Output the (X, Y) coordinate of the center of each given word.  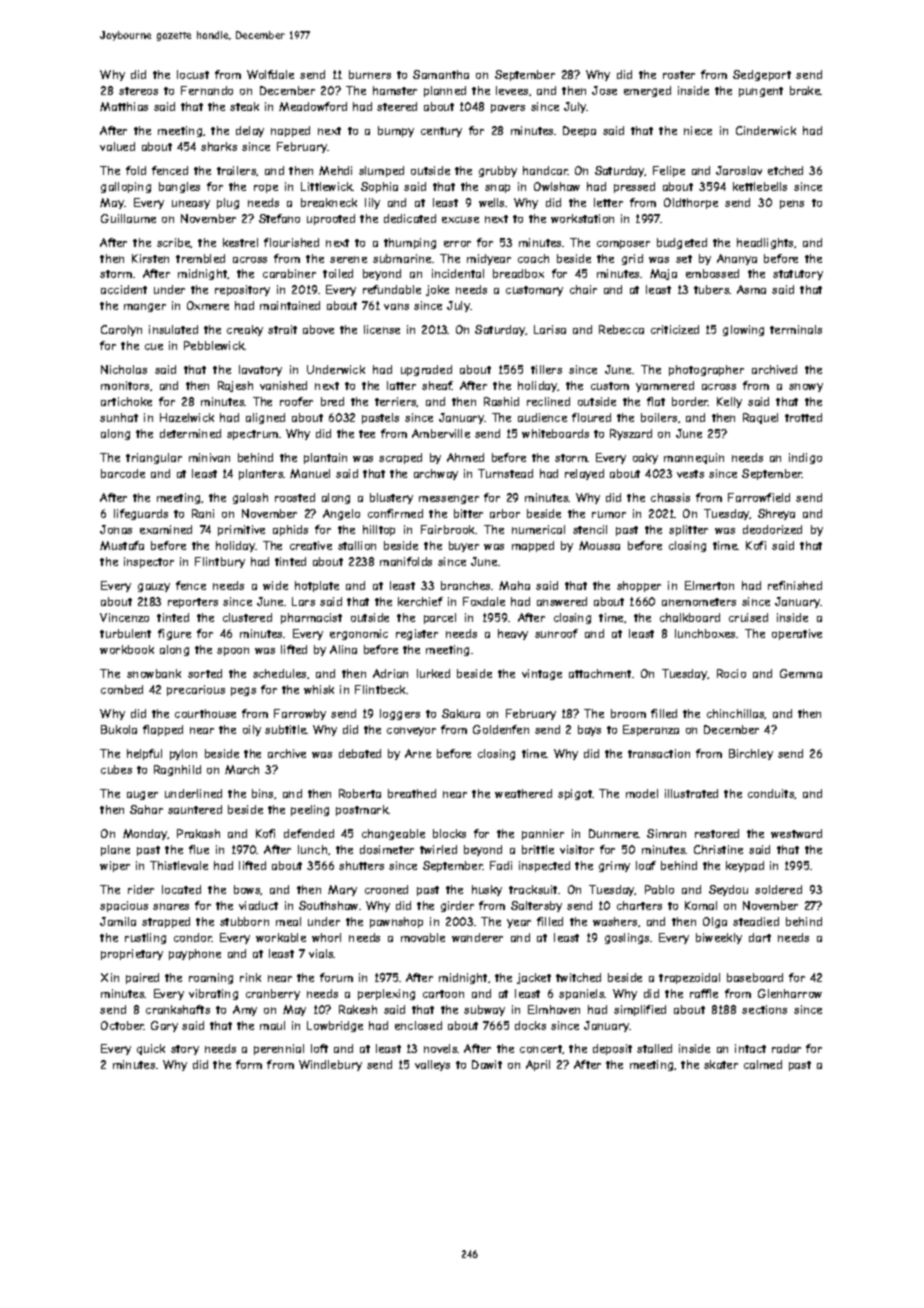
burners (370, 74)
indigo (805, 458)
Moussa (599, 545)
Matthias (124, 106)
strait (282, 329)
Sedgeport (762, 75)
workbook (127, 649)
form (249, 1064)
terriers (396, 402)
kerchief (420, 601)
